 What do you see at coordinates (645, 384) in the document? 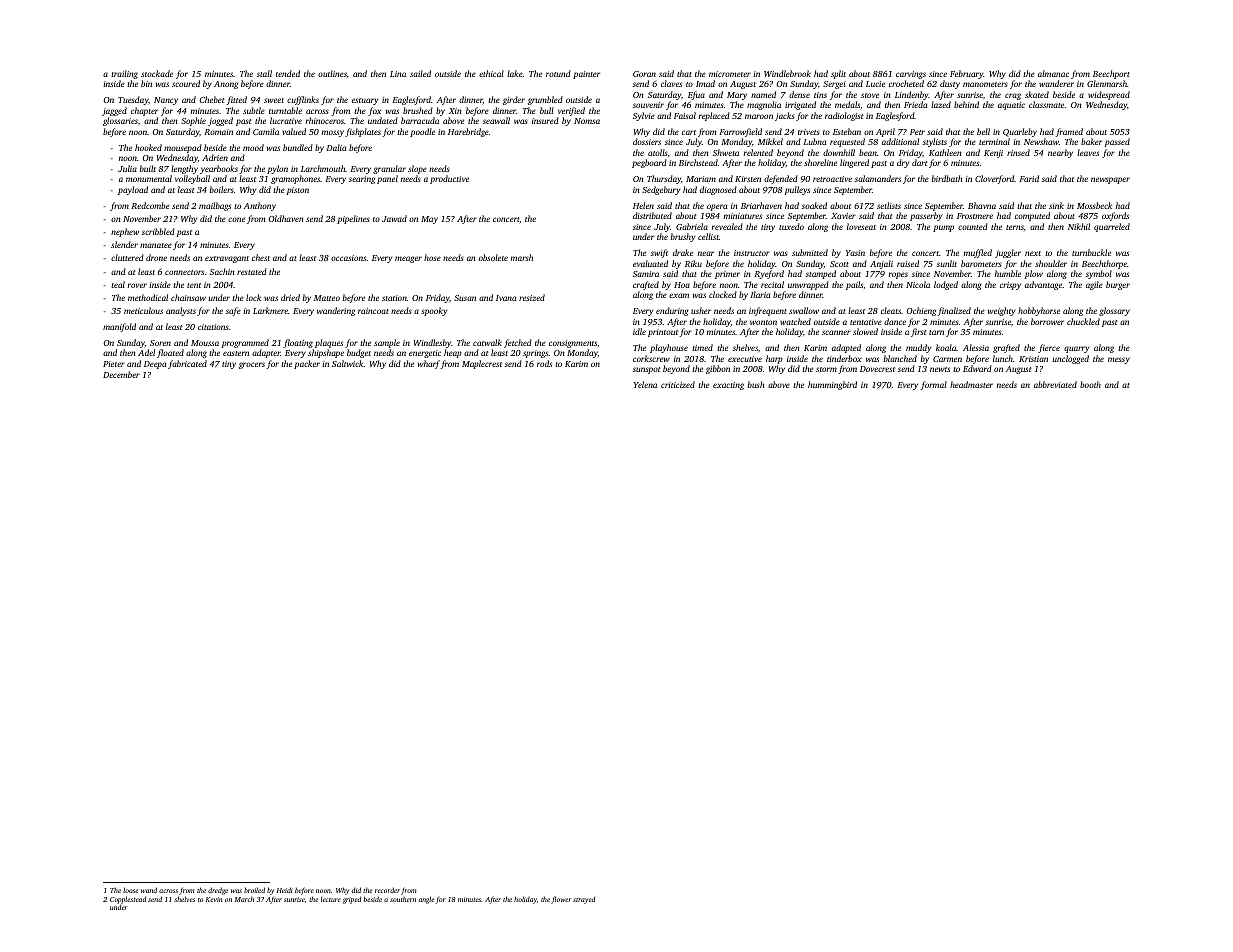
I see `Yelena` at bounding box center [645, 384].
